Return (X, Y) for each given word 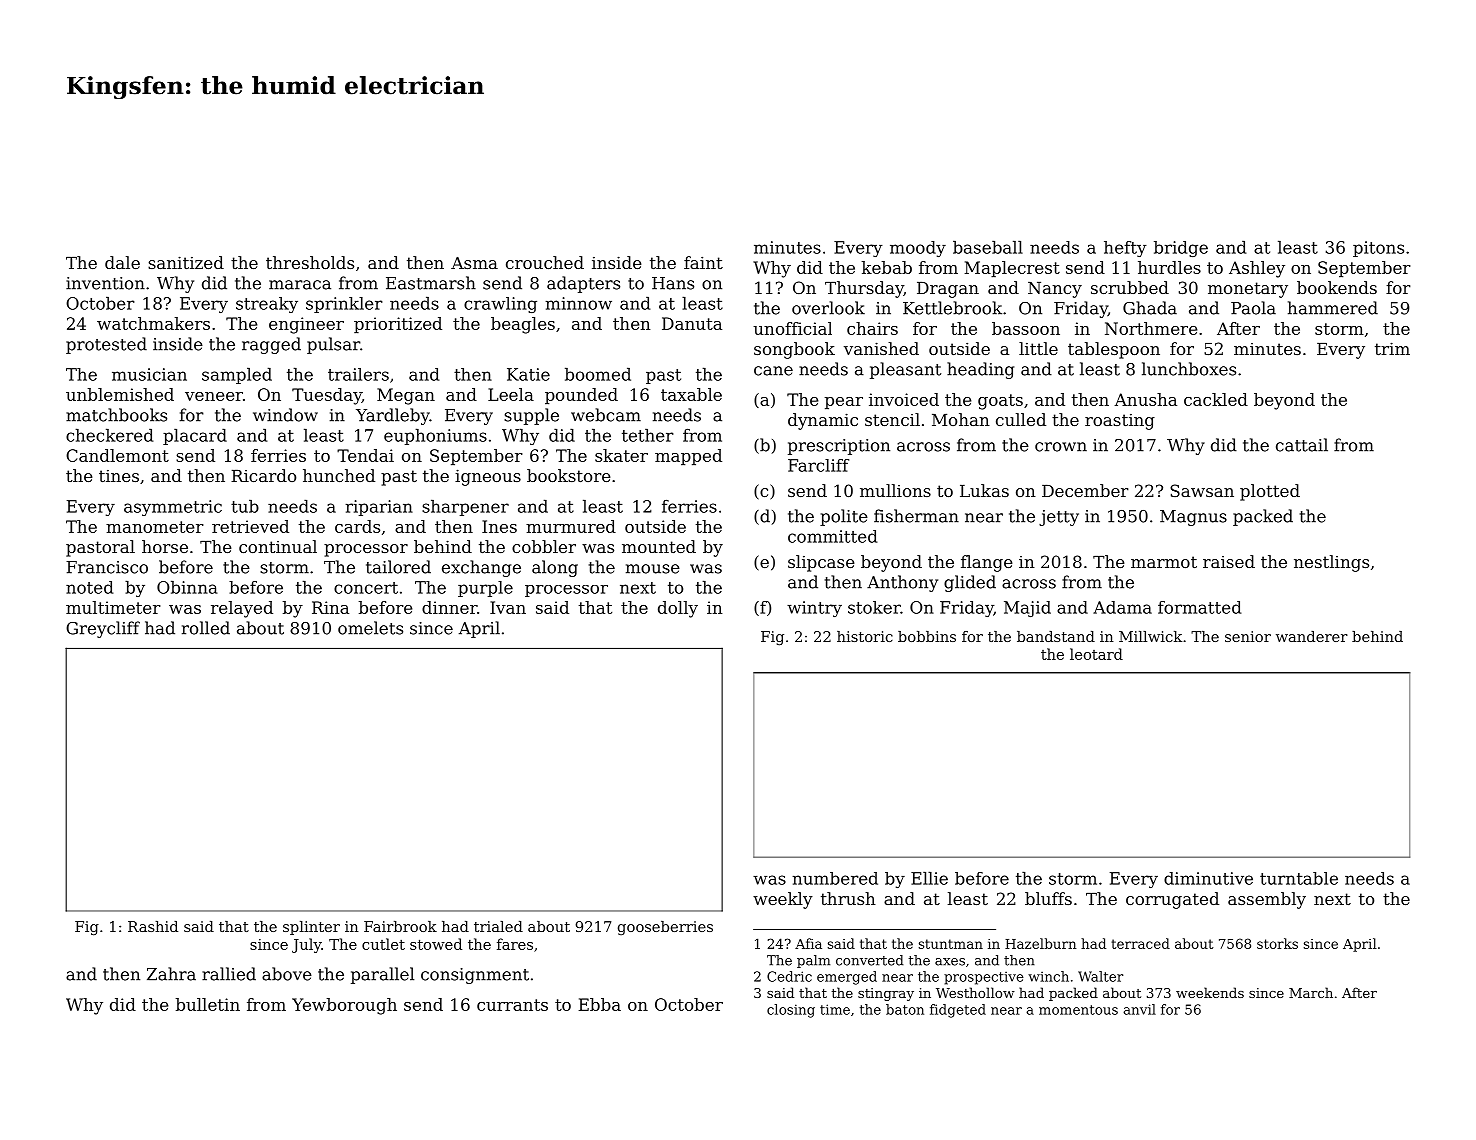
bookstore (569, 475)
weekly (783, 900)
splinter (311, 928)
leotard (1096, 654)
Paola (1253, 308)
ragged (271, 345)
